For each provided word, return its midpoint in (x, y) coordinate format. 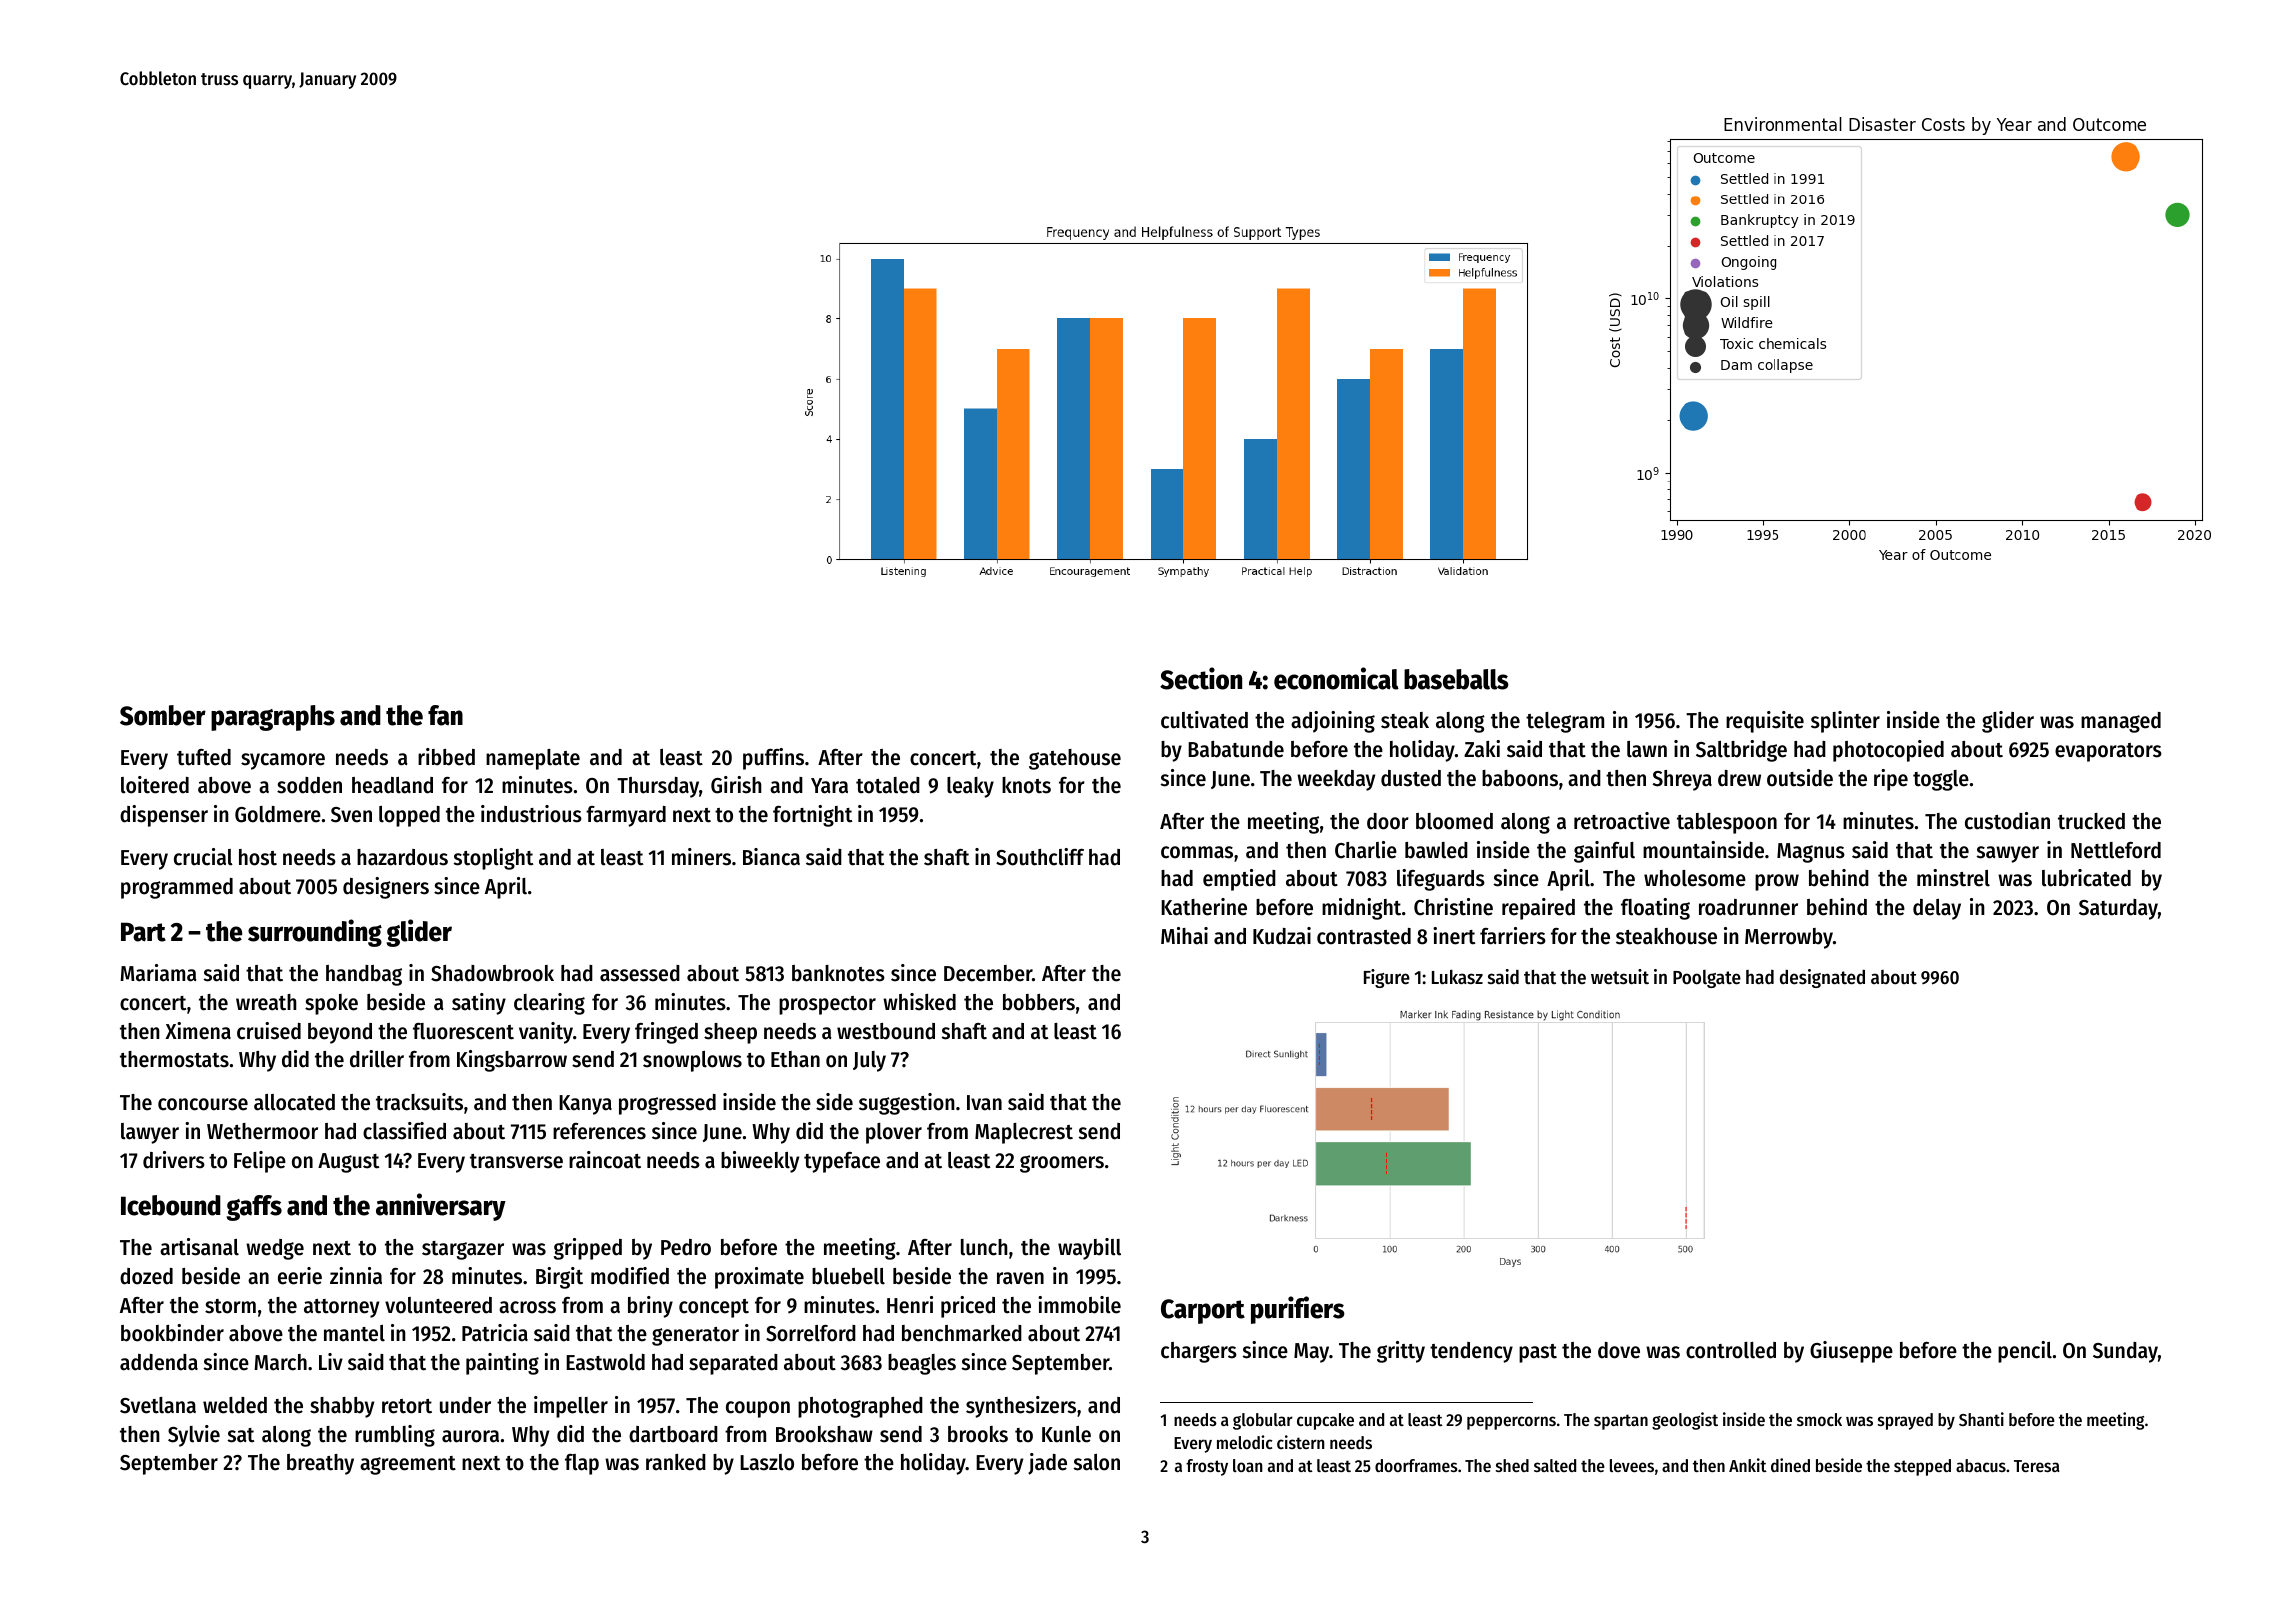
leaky (970, 787)
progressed (667, 1104)
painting (502, 1364)
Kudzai (1282, 936)
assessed (640, 973)
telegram (1565, 722)
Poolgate (1707, 979)
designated (1822, 978)
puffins (773, 759)
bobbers (1039, 1002)
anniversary (441, 1207)
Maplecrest (1024, 1133)
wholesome (1695, 878)
